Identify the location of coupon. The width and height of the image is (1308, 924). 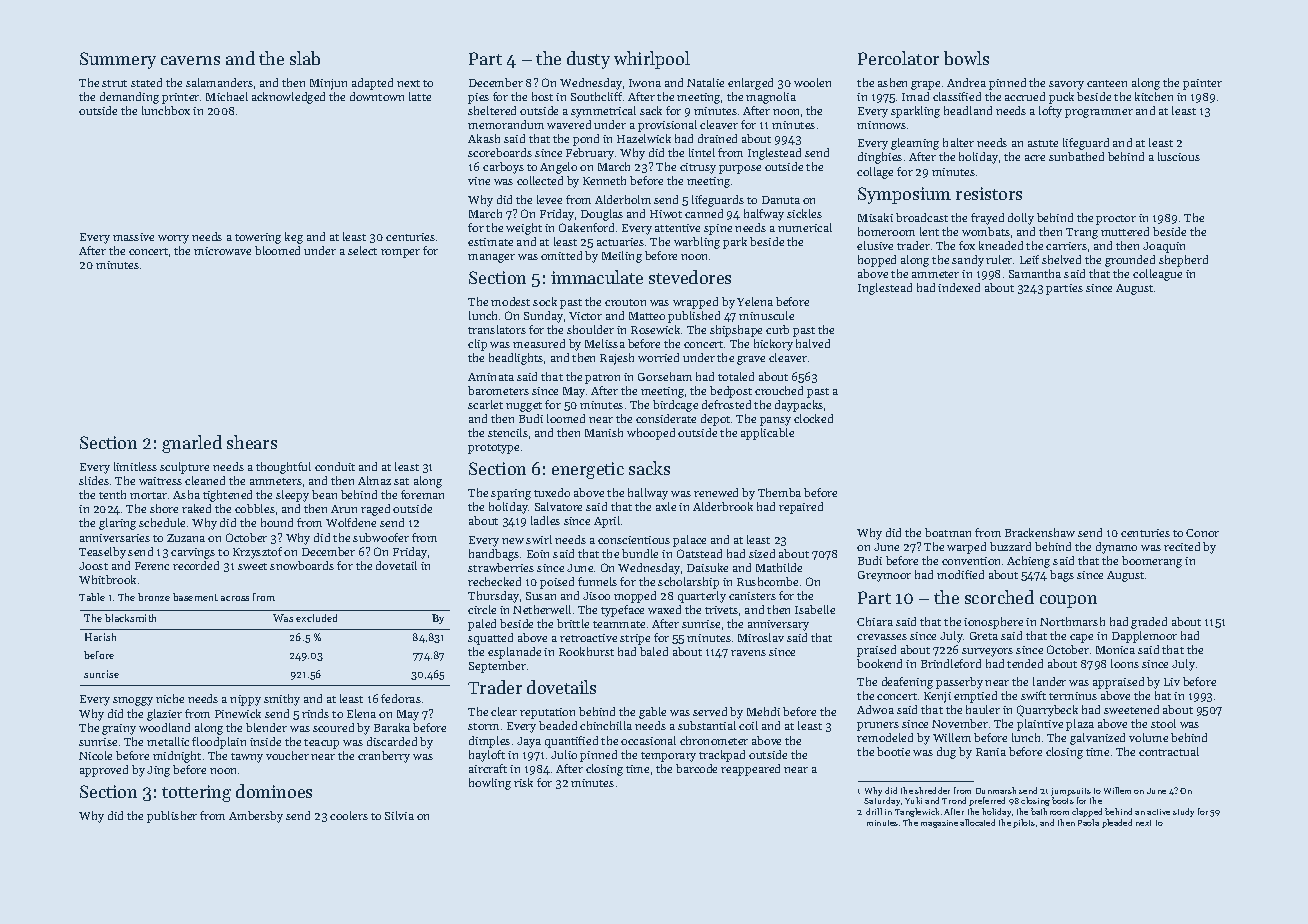
(1068, 601).
